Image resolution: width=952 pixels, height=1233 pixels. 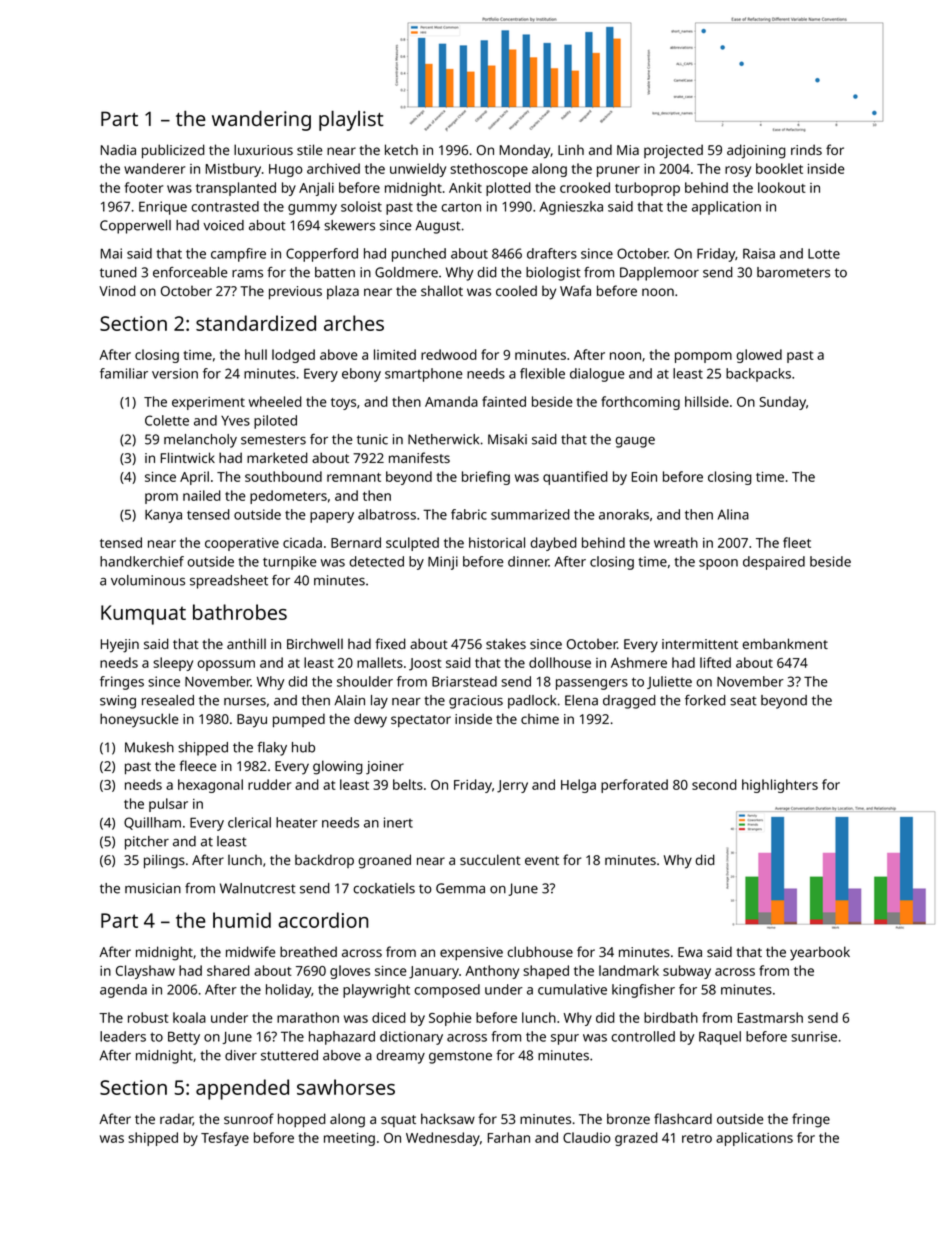 What do you see at coordinates (123, 1036) in the document?
I see `leaders` at bounding box center [123, 1036].
